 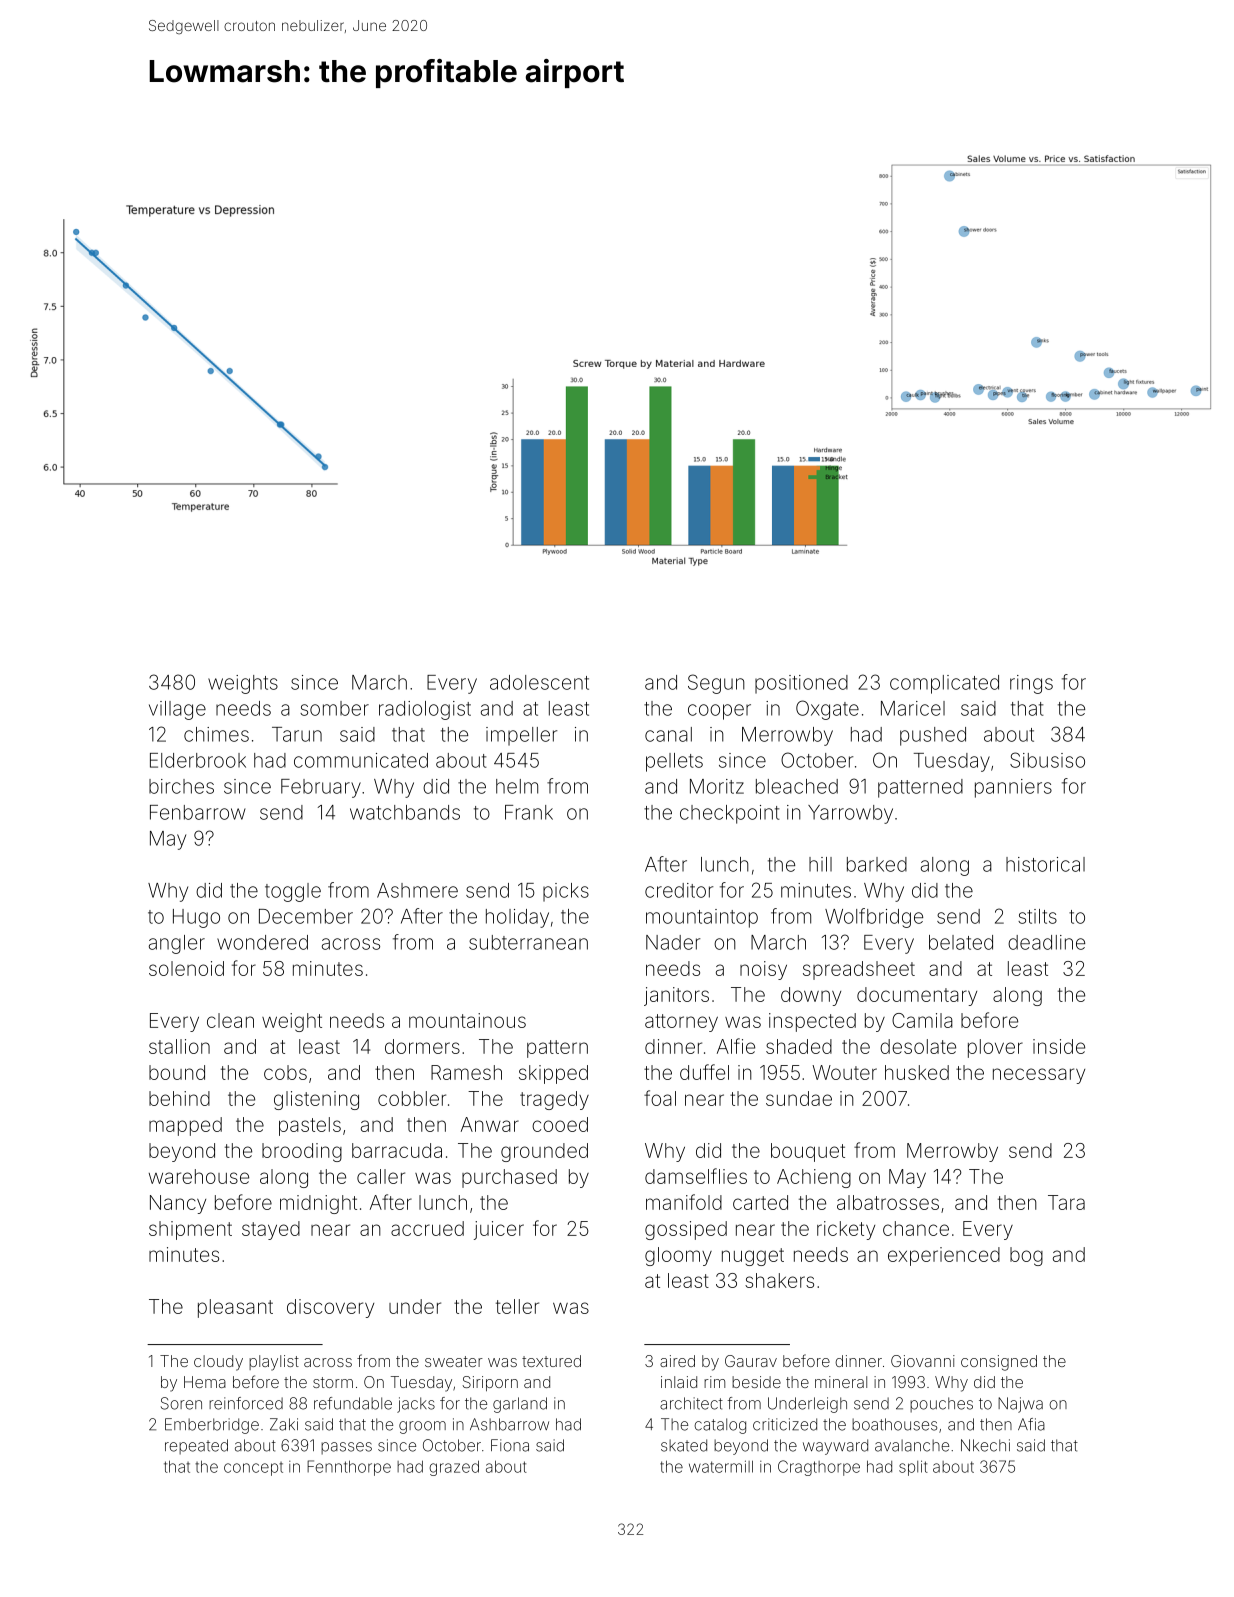 What do you see at coordinates (422, 1046) in the page?
I see `dormers` at bounding box center [422, 1046].
